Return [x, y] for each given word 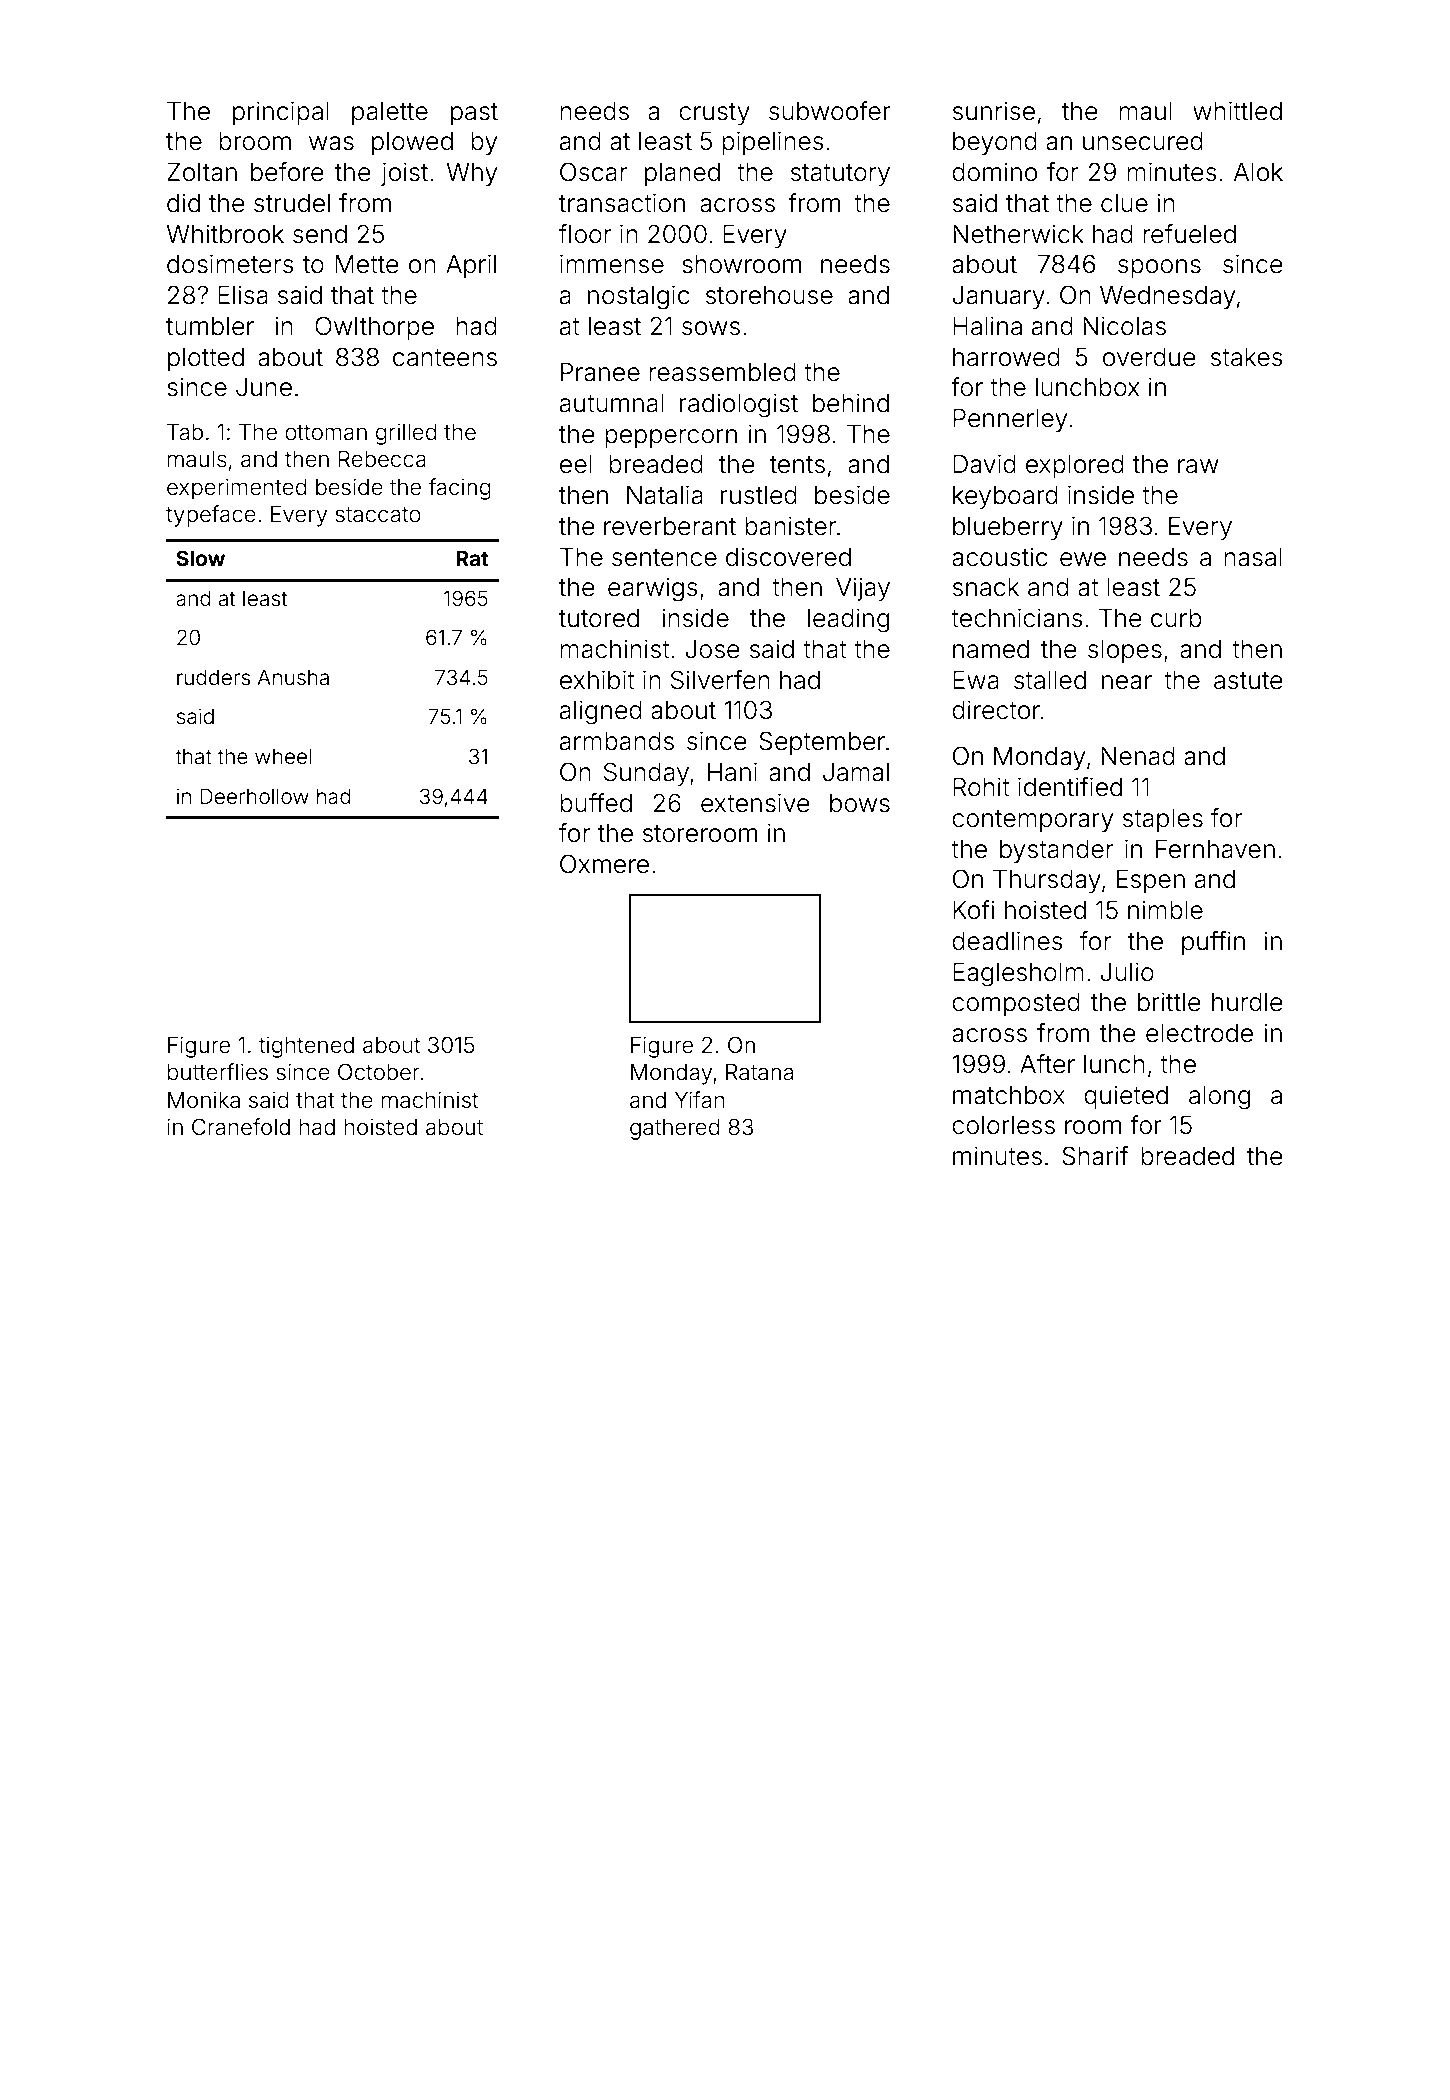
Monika [204, 1100]
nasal [1253, 557]
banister [790, 526]
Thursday [1047, 881]
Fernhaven [1215, 849]
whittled [1237, 111]
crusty [714, 114]
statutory [840, 175]
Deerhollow [254, 796]
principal [281, 113]
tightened [306, 1047]
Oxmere [604, 864]
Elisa [243, 295]
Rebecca [382, 459]
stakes [1247, 357]
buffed [596, 803]
